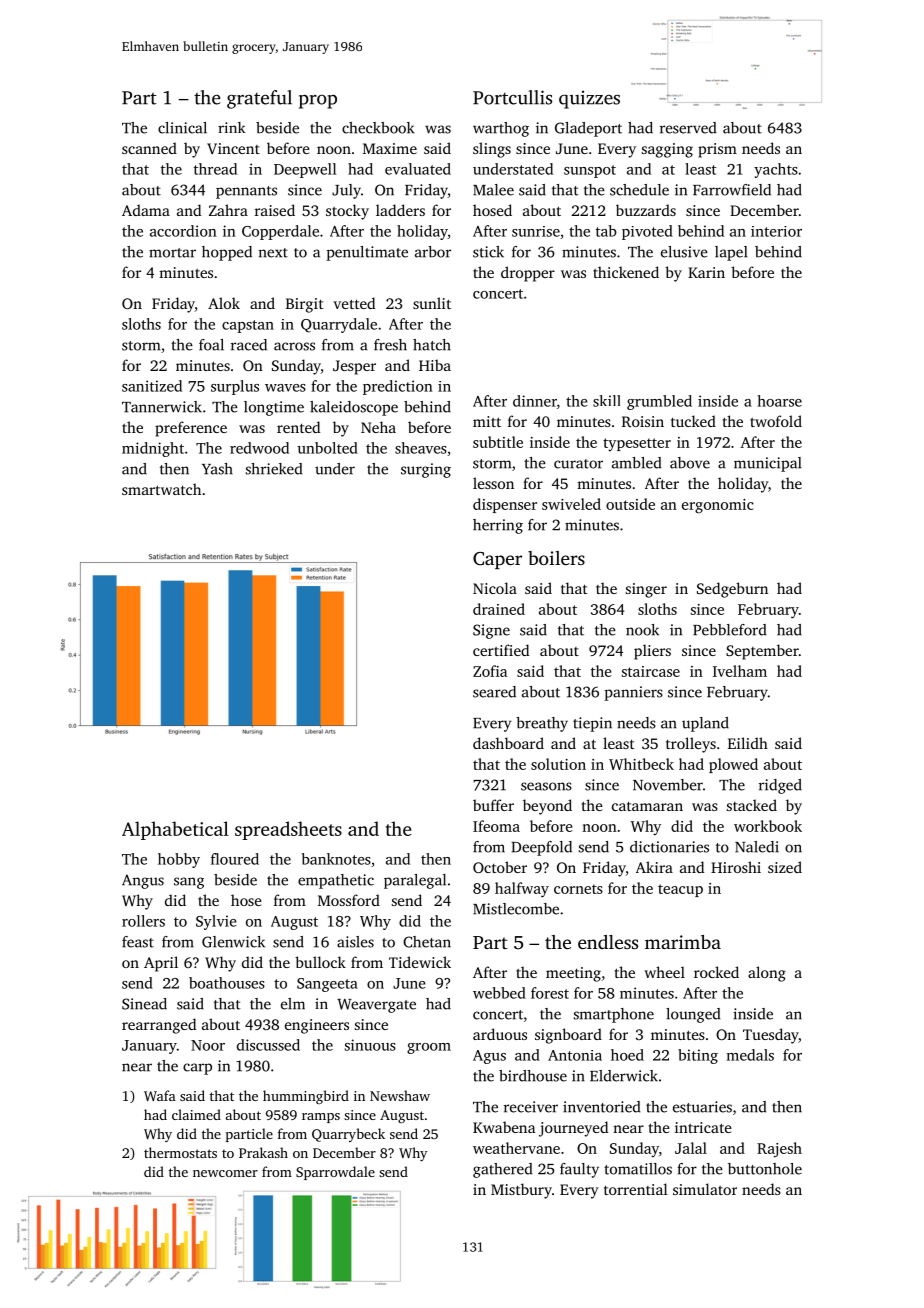  I want to click on prism, so click(717, 150).
